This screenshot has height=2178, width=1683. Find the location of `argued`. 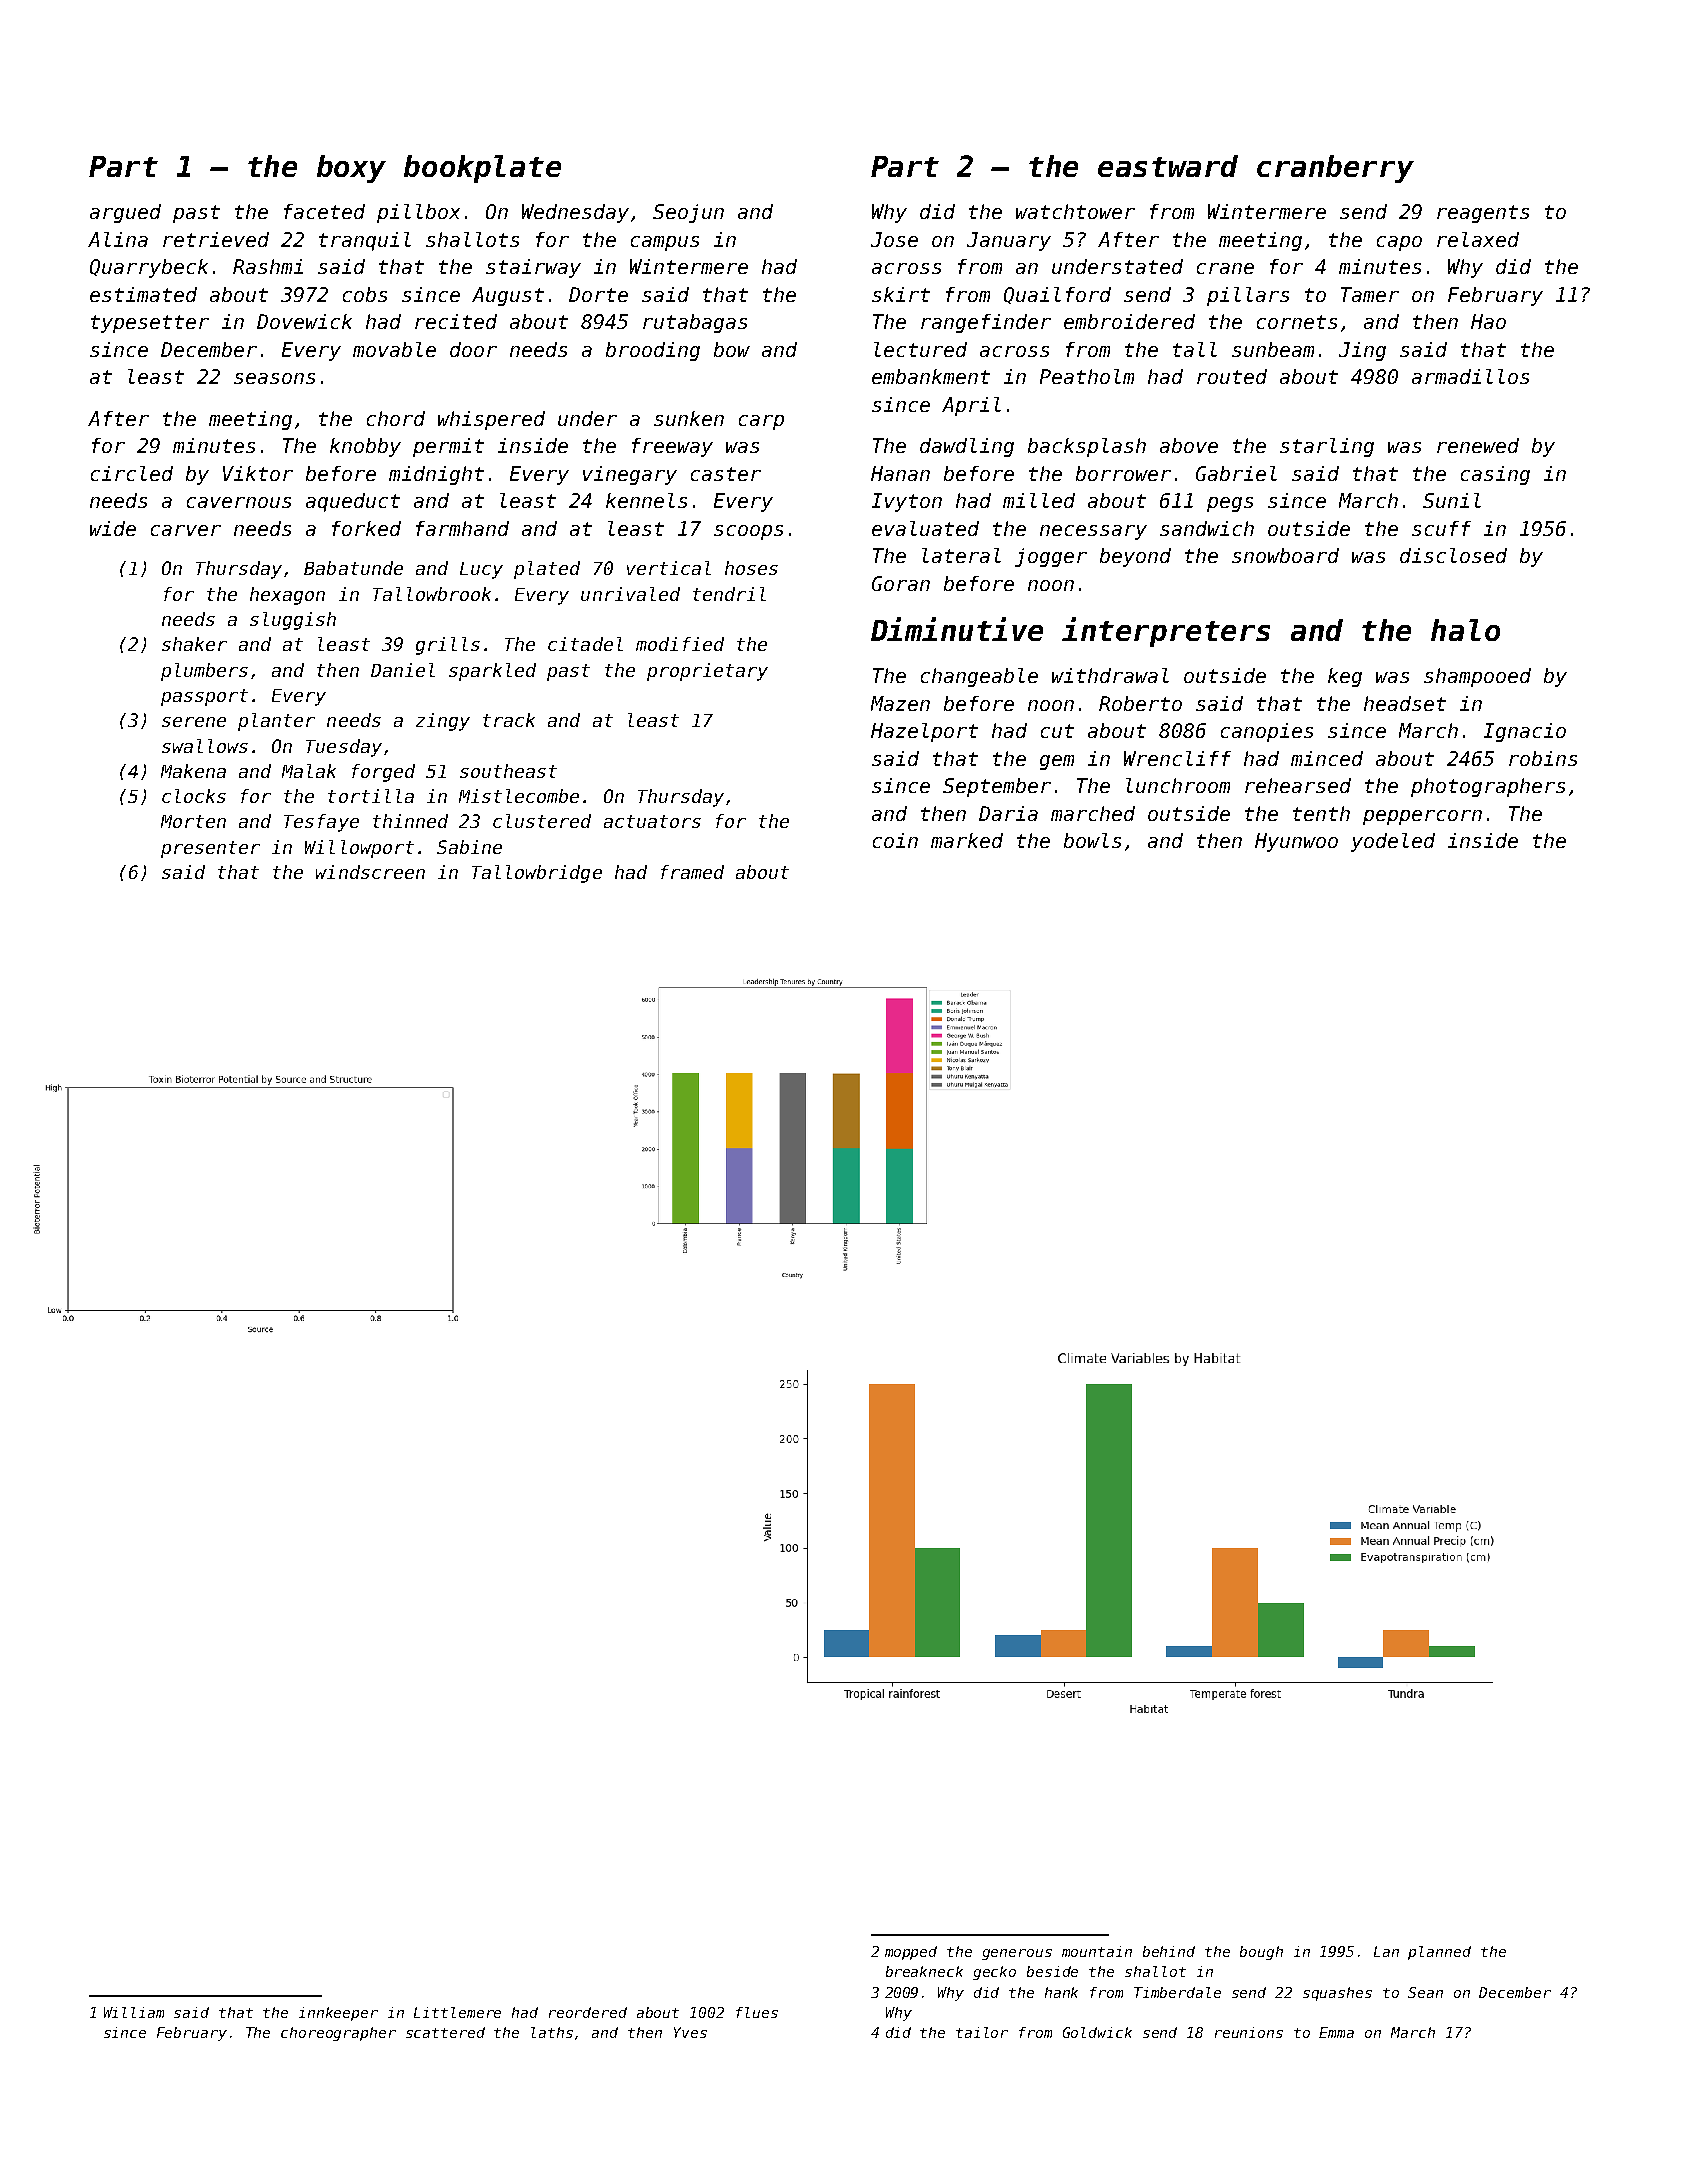

argued is located at coordinates (125, 213).
